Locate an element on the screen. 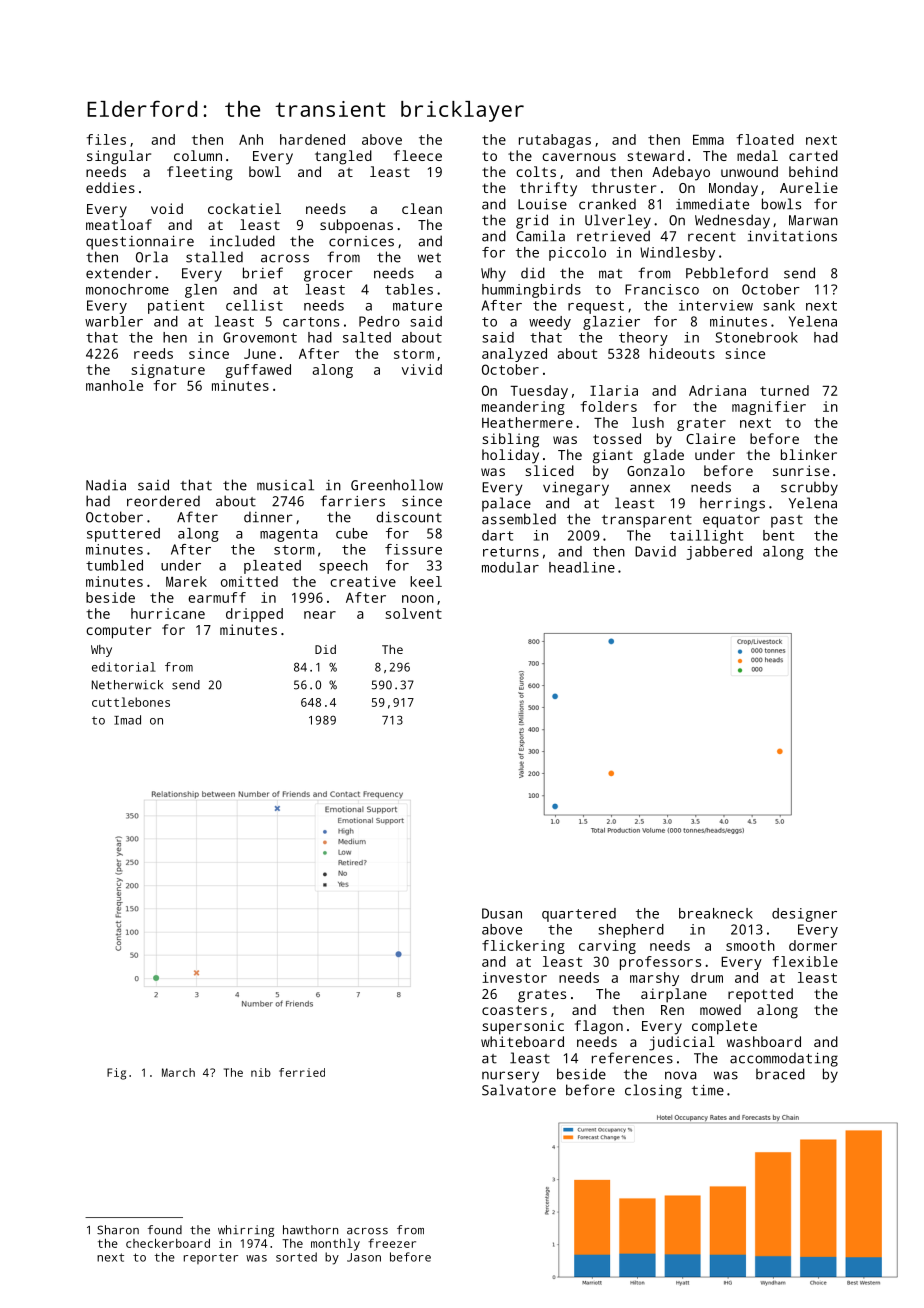 This screenshot has width=924, height=1308. editorial is located at coordinates (124, 667).
